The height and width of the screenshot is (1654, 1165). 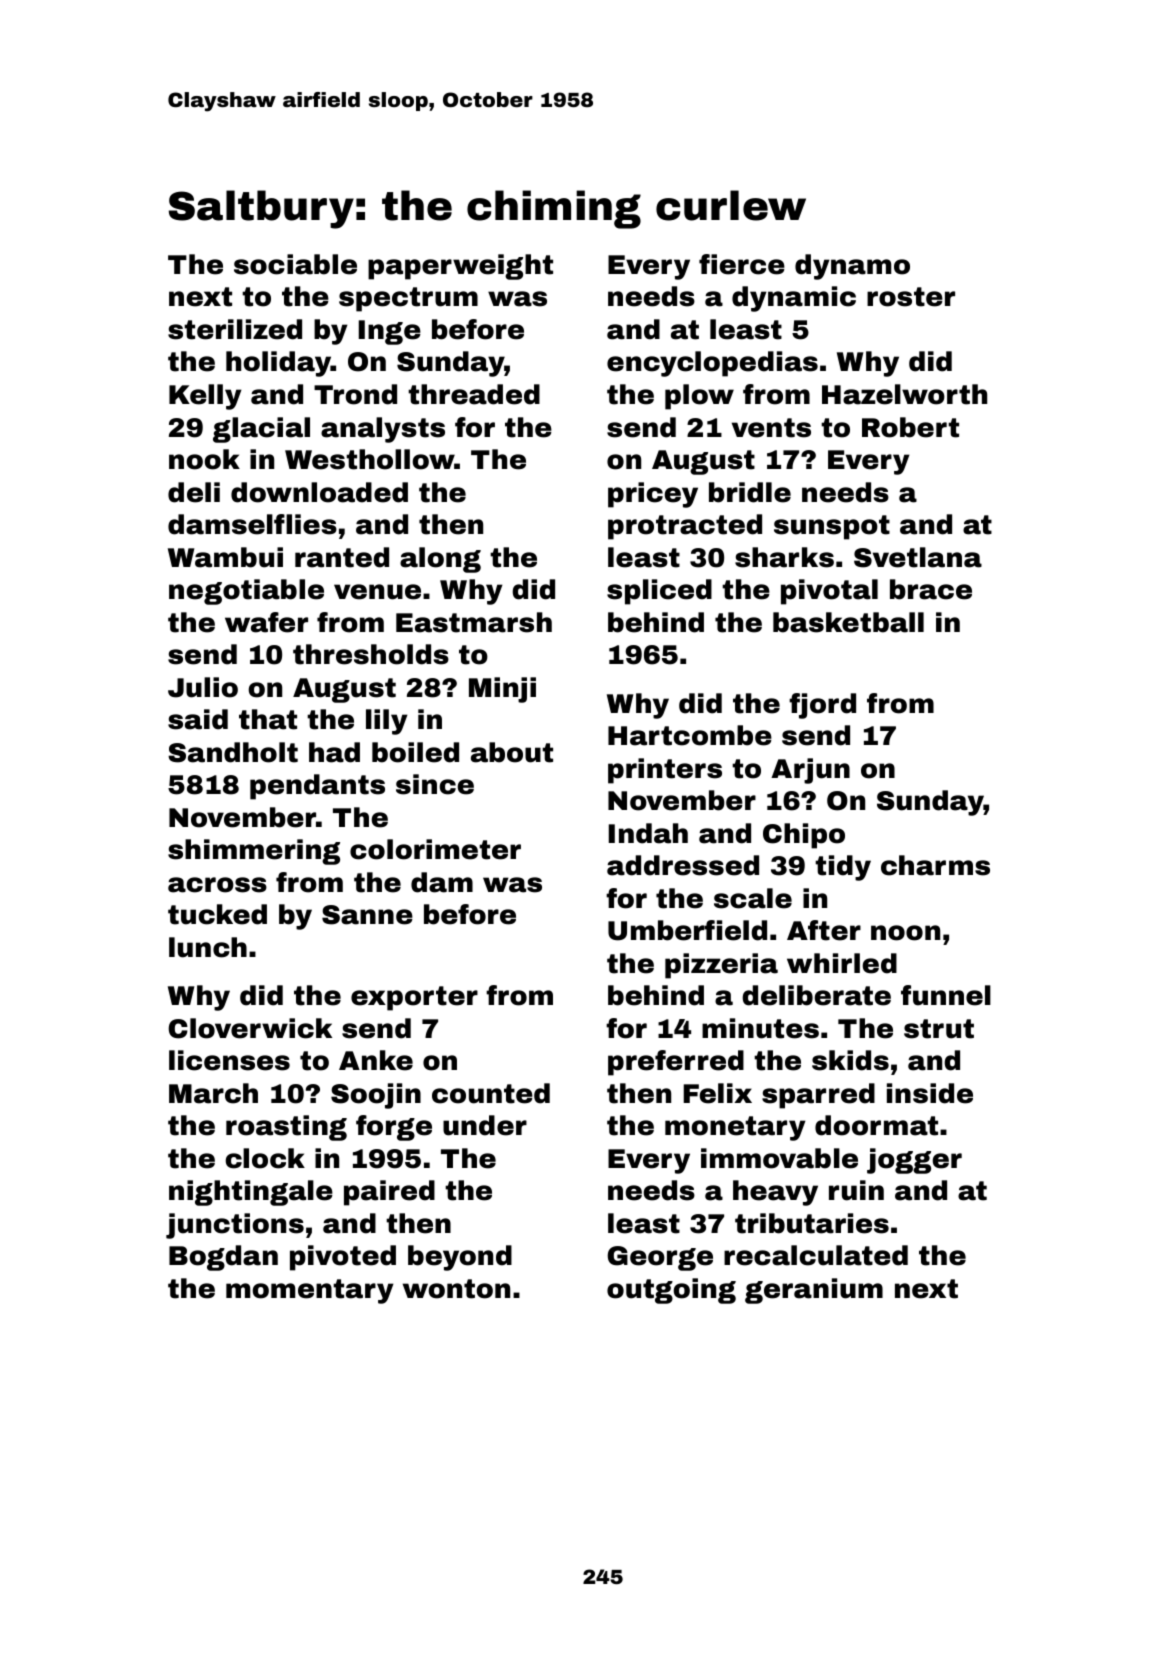 What do you see at coordinates (750, 492) in the screenshot?
I see `bridle` at bounding box center [750, 492].
